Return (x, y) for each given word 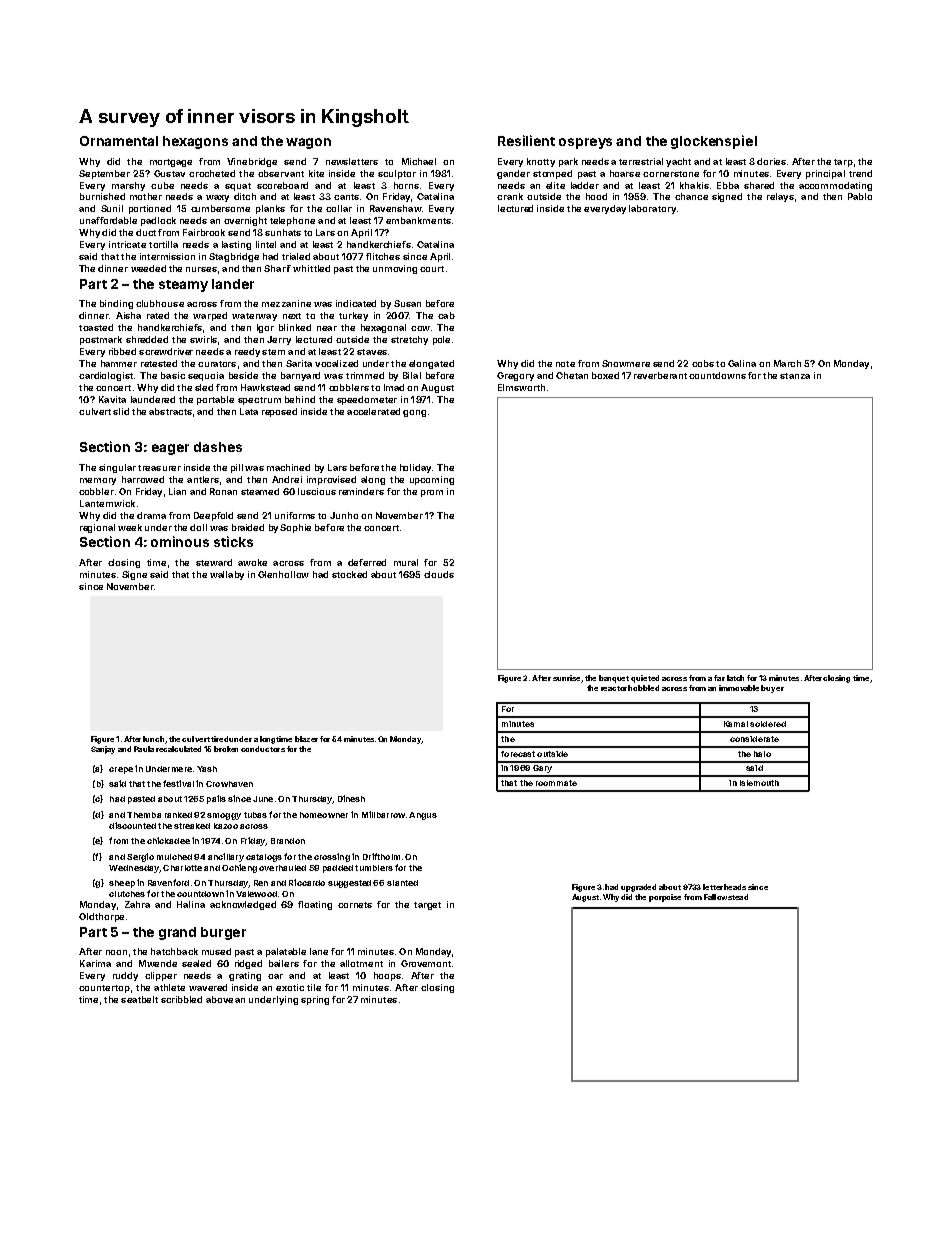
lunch (154, 739)
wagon (308, 143)
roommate (556, 783)
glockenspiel (714, 142)
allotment (361, 963)
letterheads (724, 887)
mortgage (171, 163)
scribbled (181, 999)
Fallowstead (726, 897)
